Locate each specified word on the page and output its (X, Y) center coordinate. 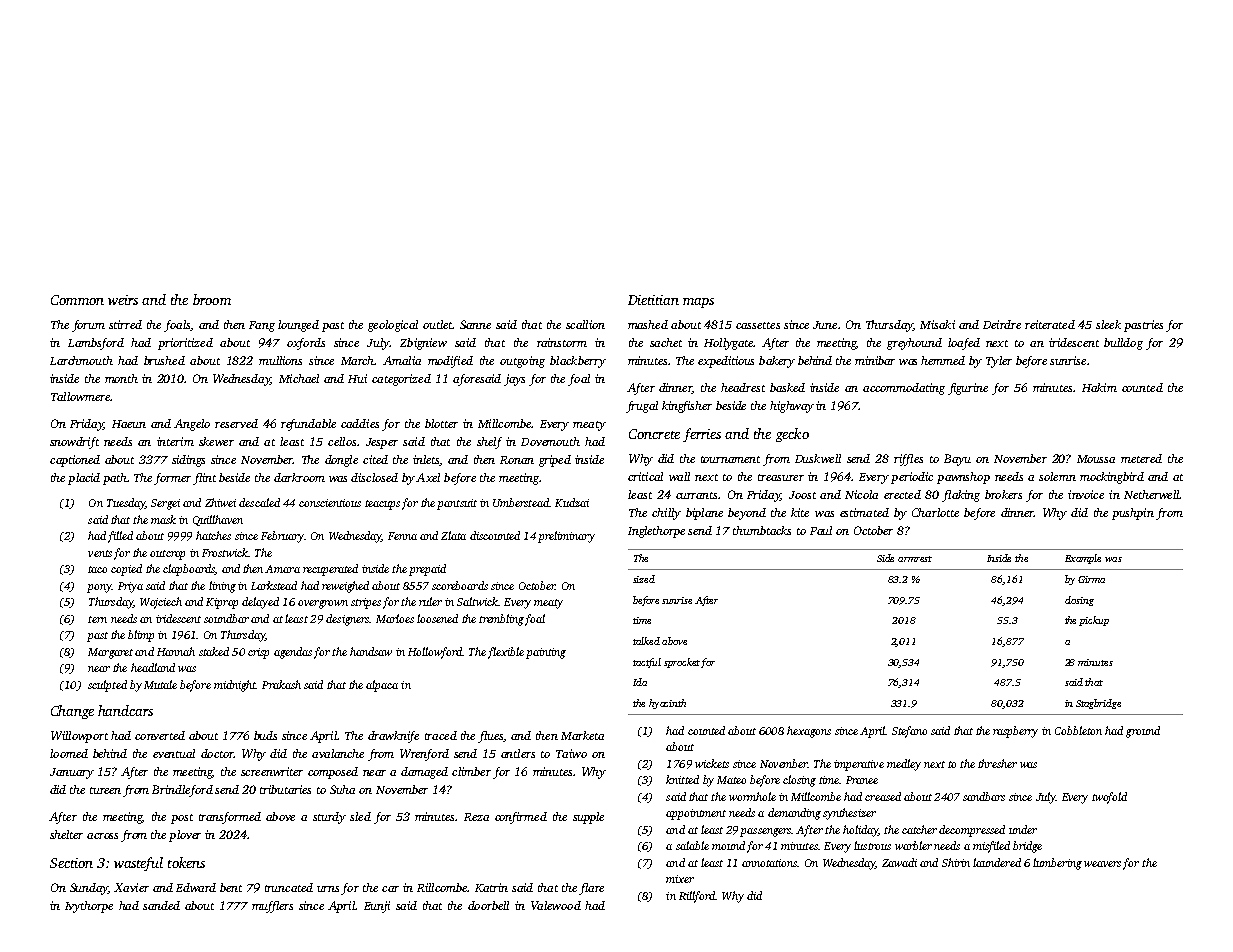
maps (698, 303)
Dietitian (653, 300)
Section (71, 863)
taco (97, 569)
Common (77, 300)
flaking (961, 496)
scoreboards (460, 585)
